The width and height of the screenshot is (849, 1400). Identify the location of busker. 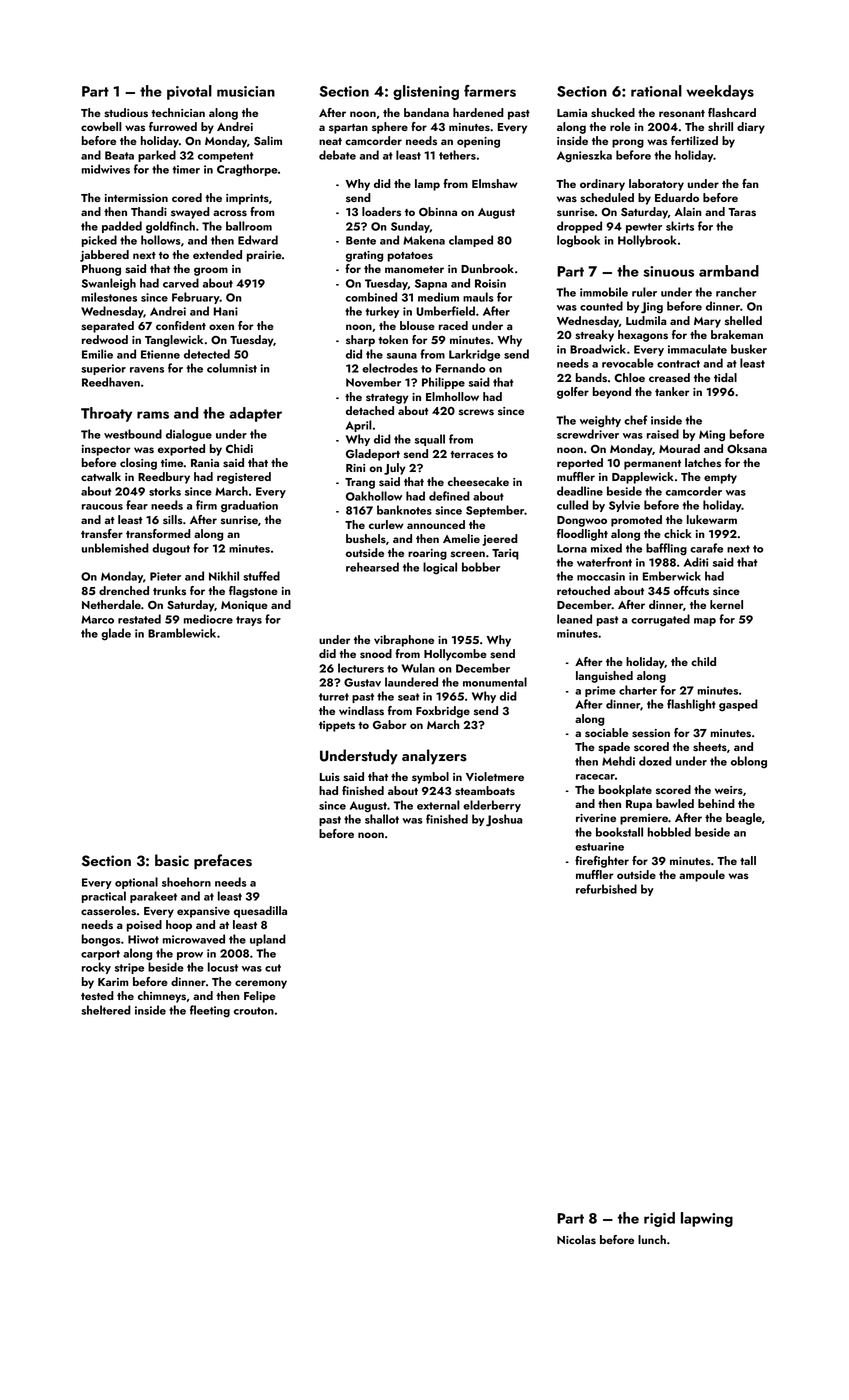
(749, 349).
